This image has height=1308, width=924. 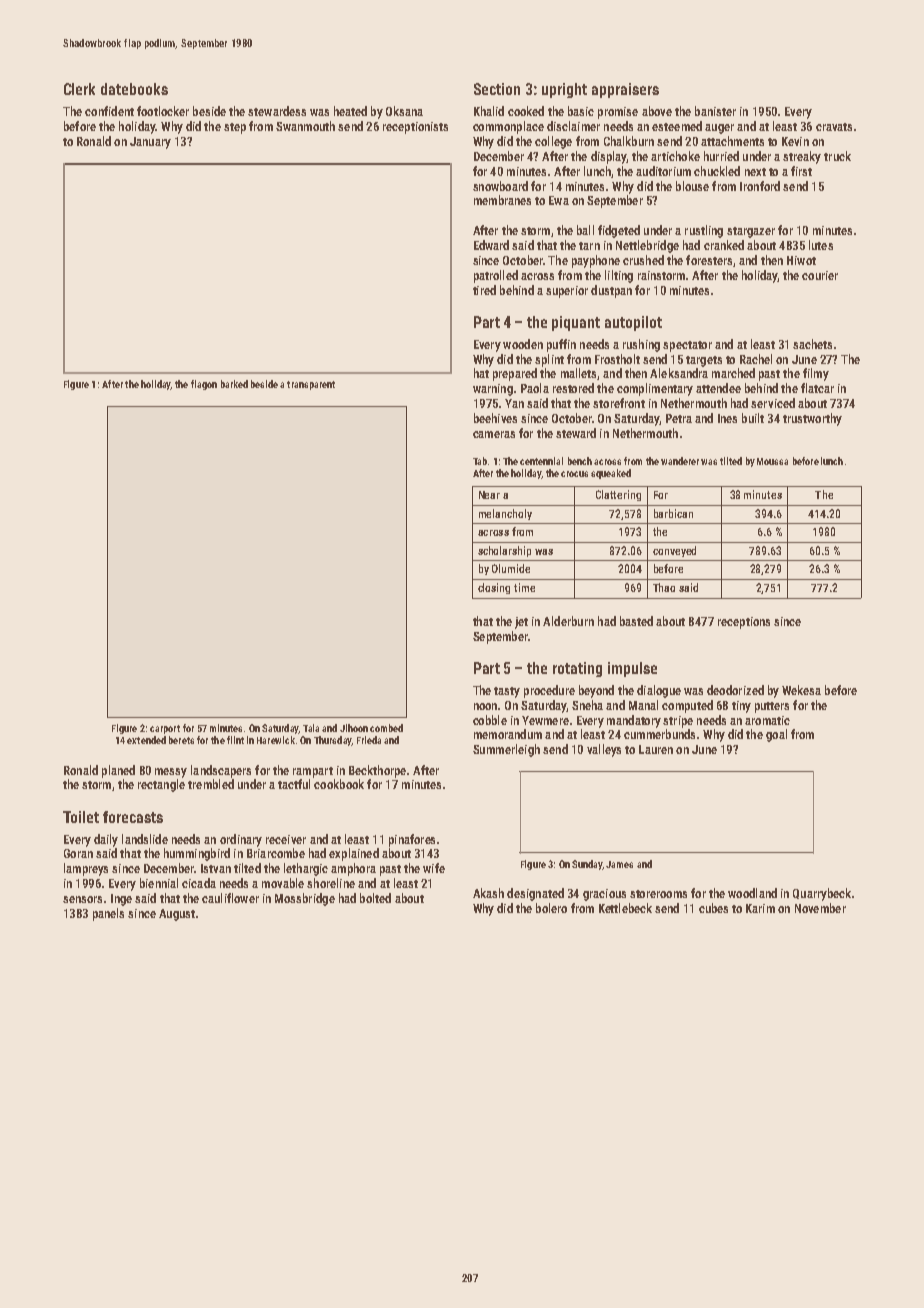 What do you see at coordinates (480, 461) in the image?
I see `Tab` at bounding box center [480, 461].
